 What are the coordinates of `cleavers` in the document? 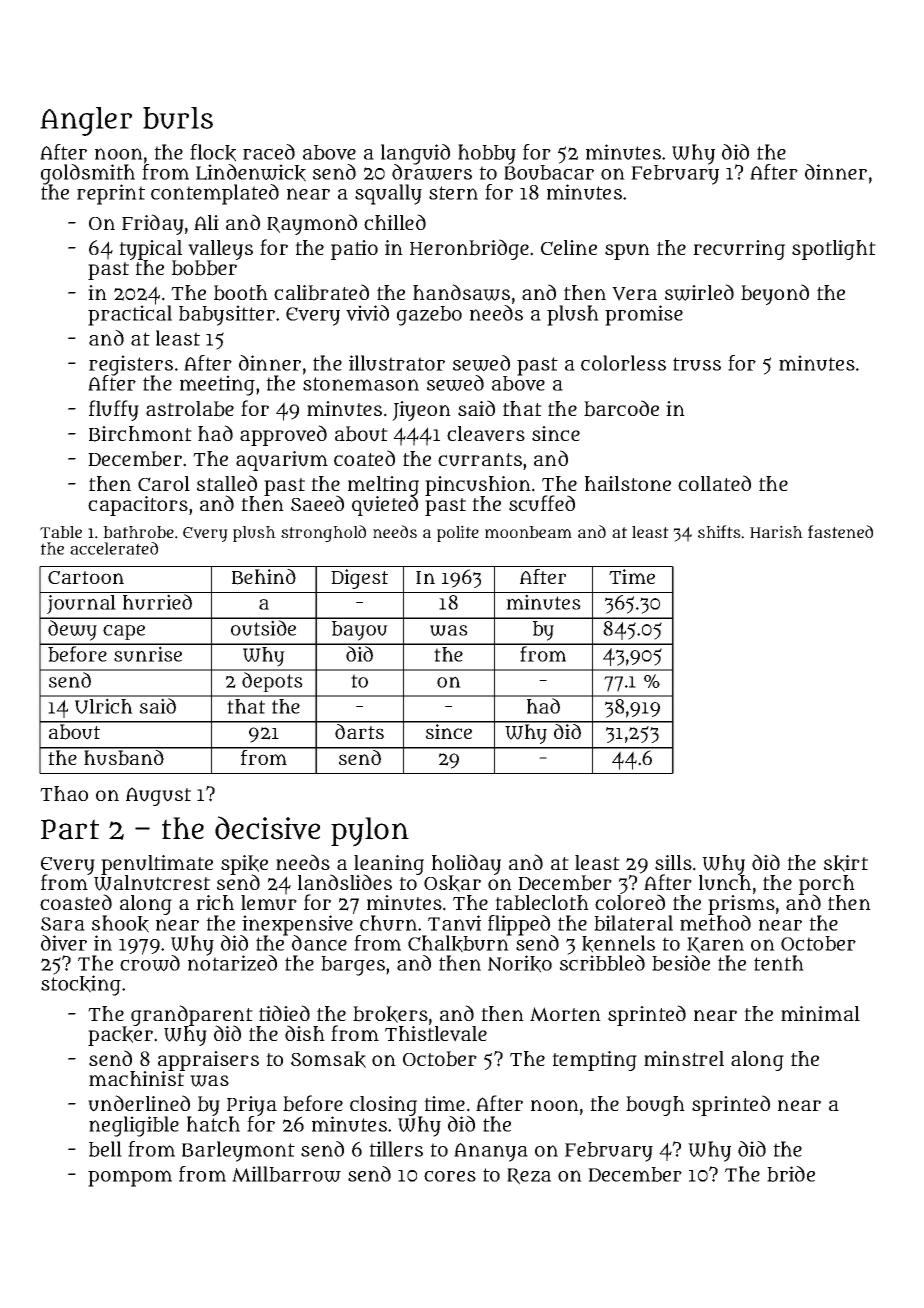 It's located at (486, 434).
